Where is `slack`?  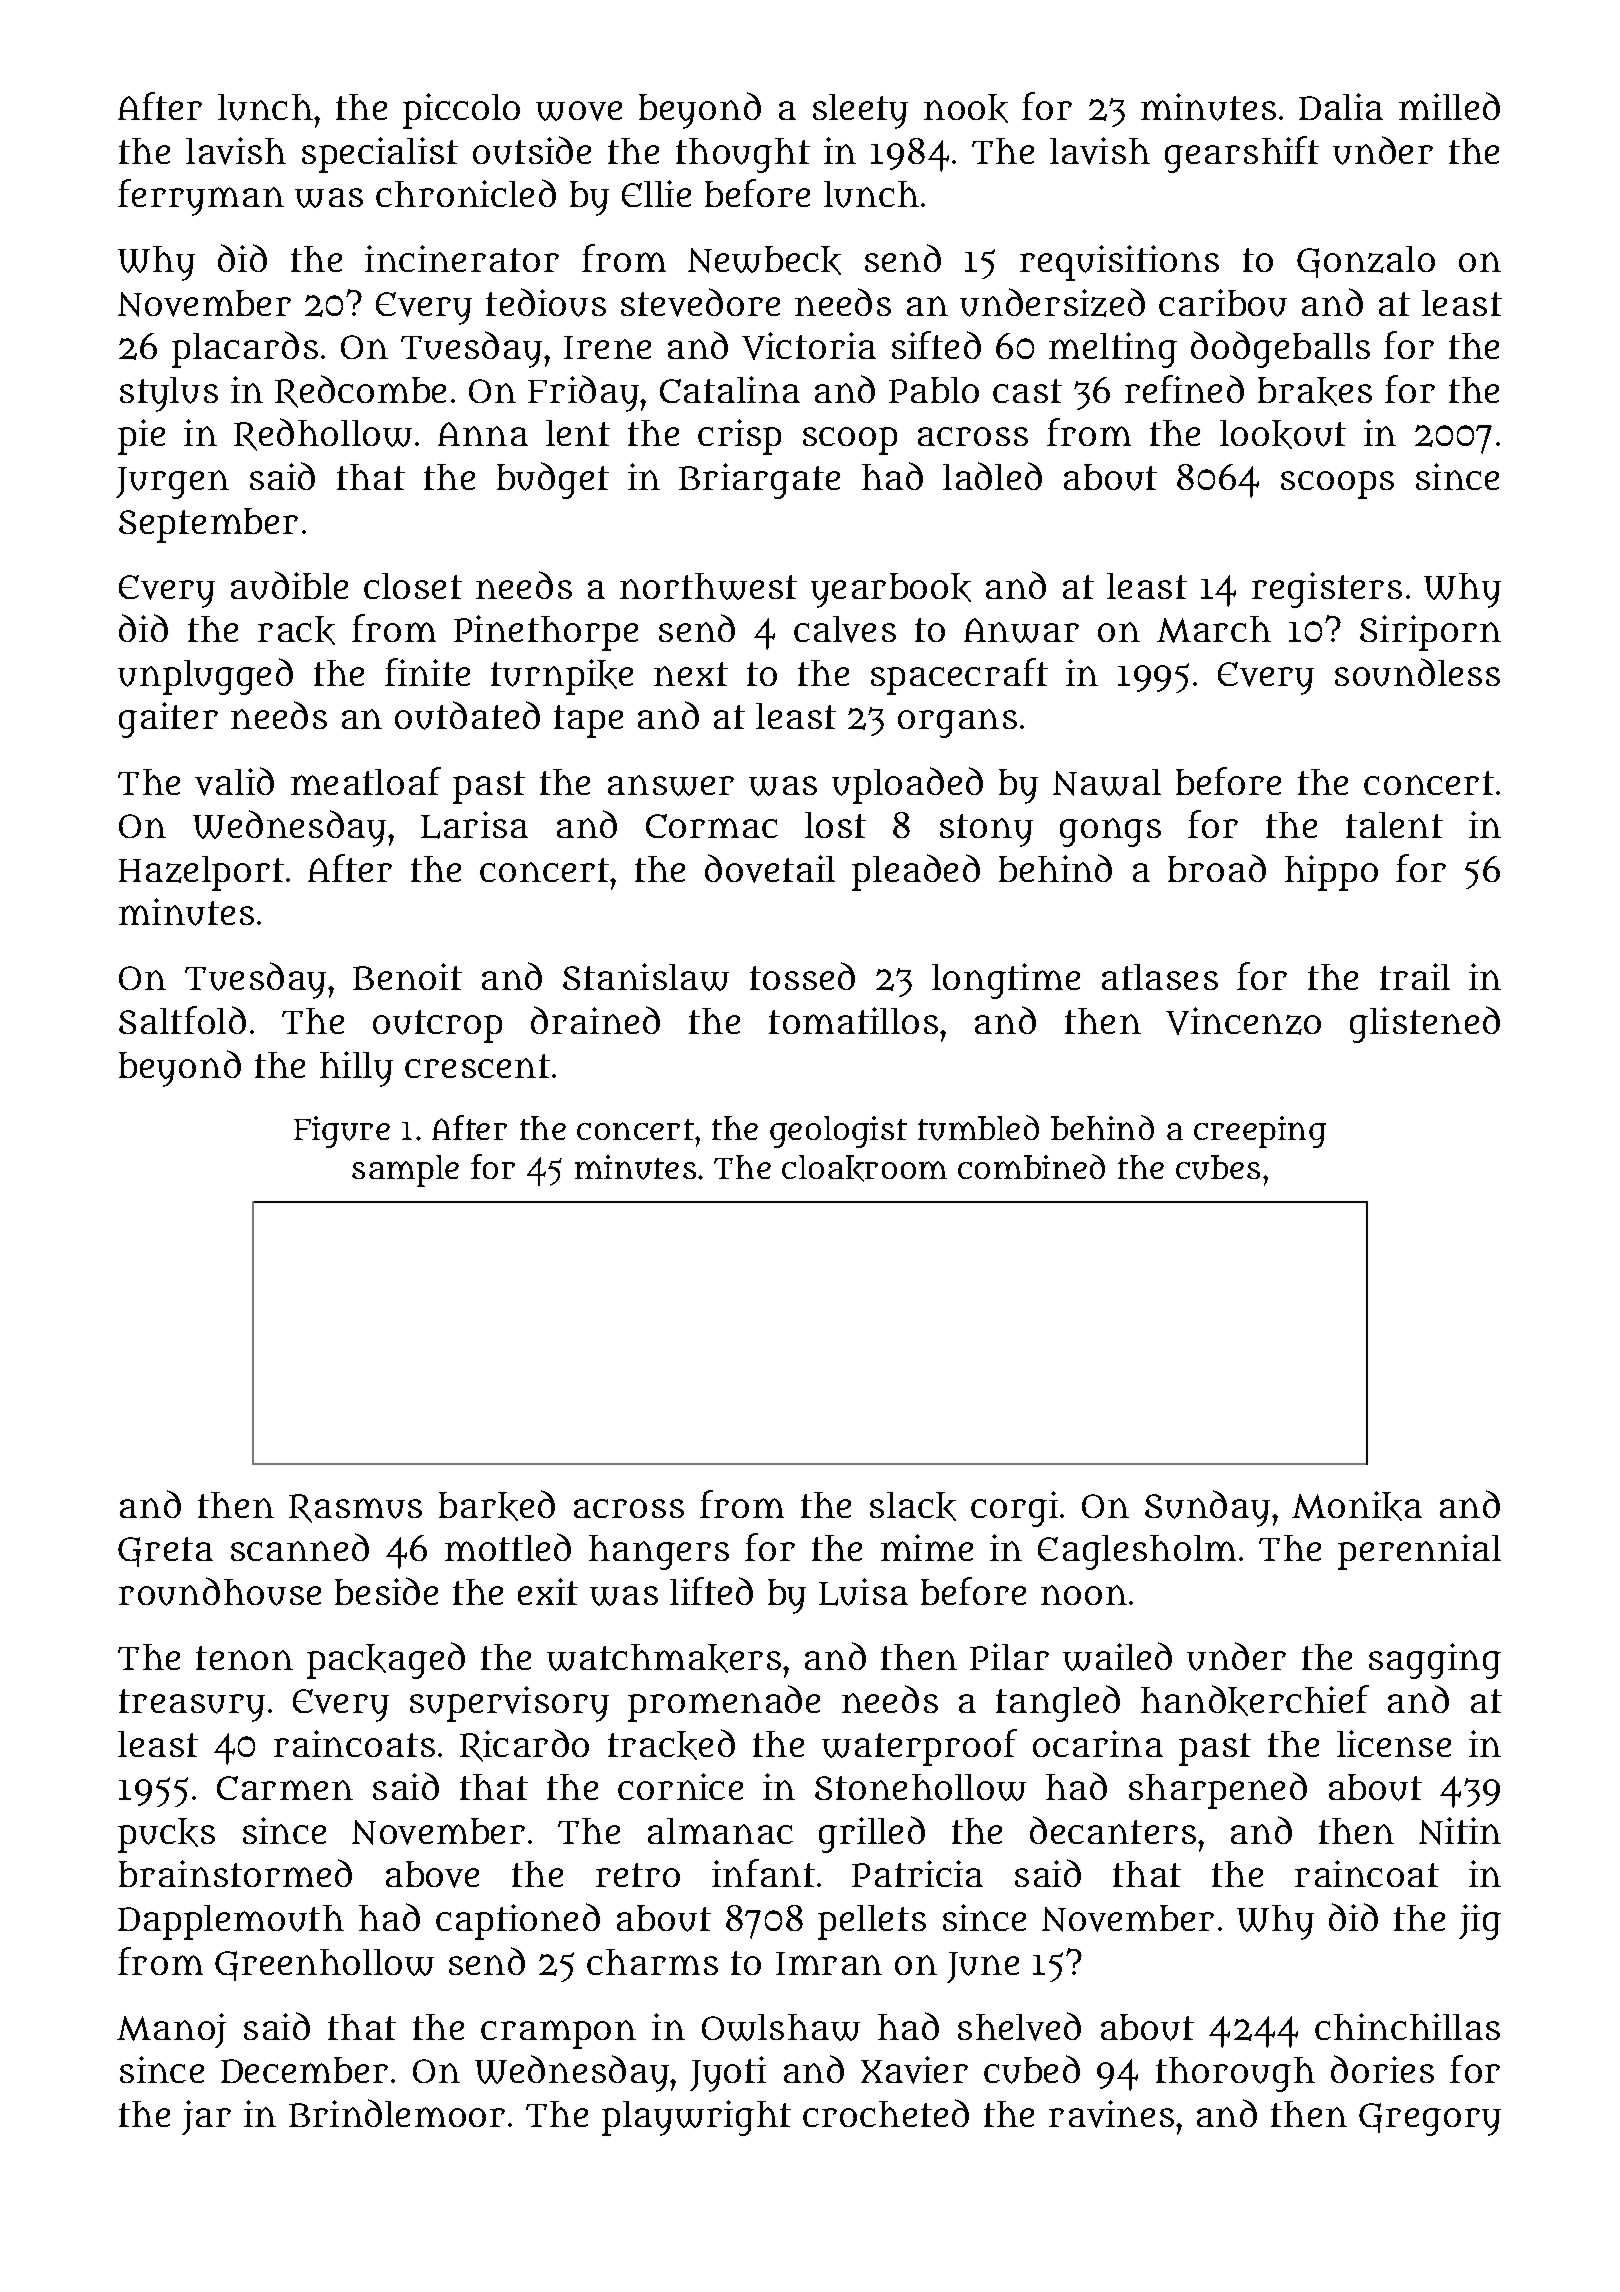 slack is located at coordinates (913, 1506).
